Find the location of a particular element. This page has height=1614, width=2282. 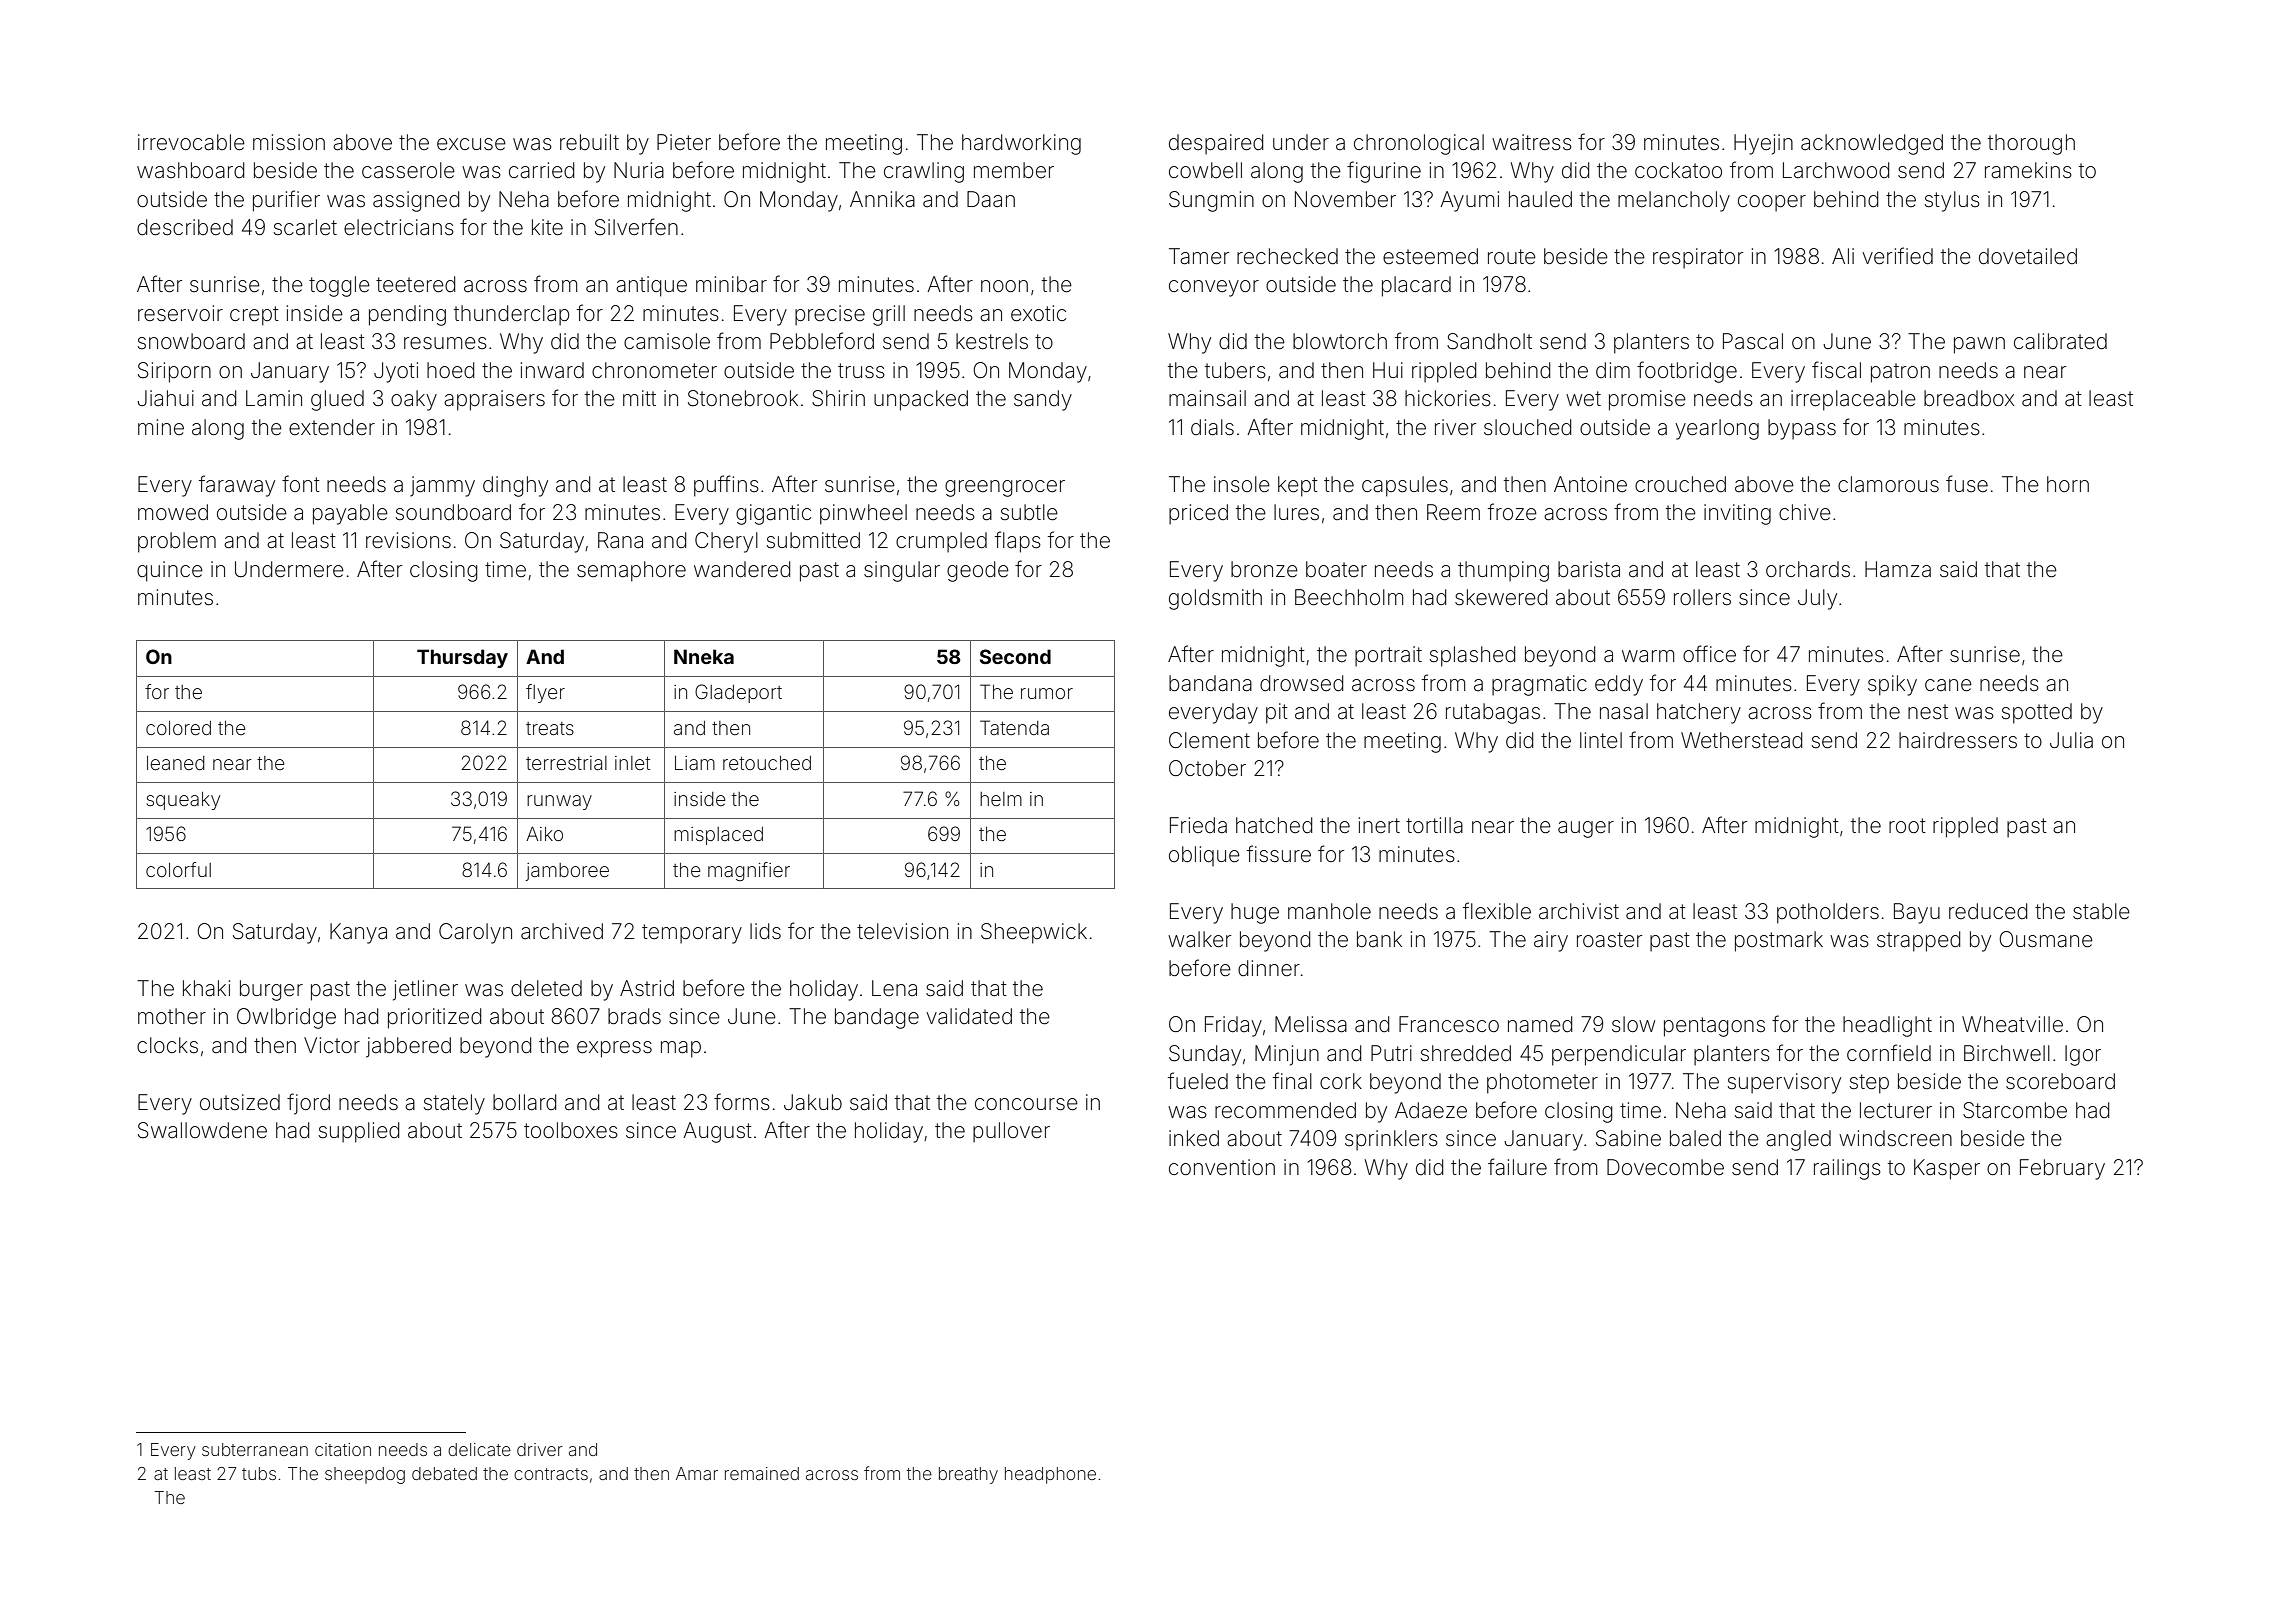

helm is located at coordinates (1001, 799).
